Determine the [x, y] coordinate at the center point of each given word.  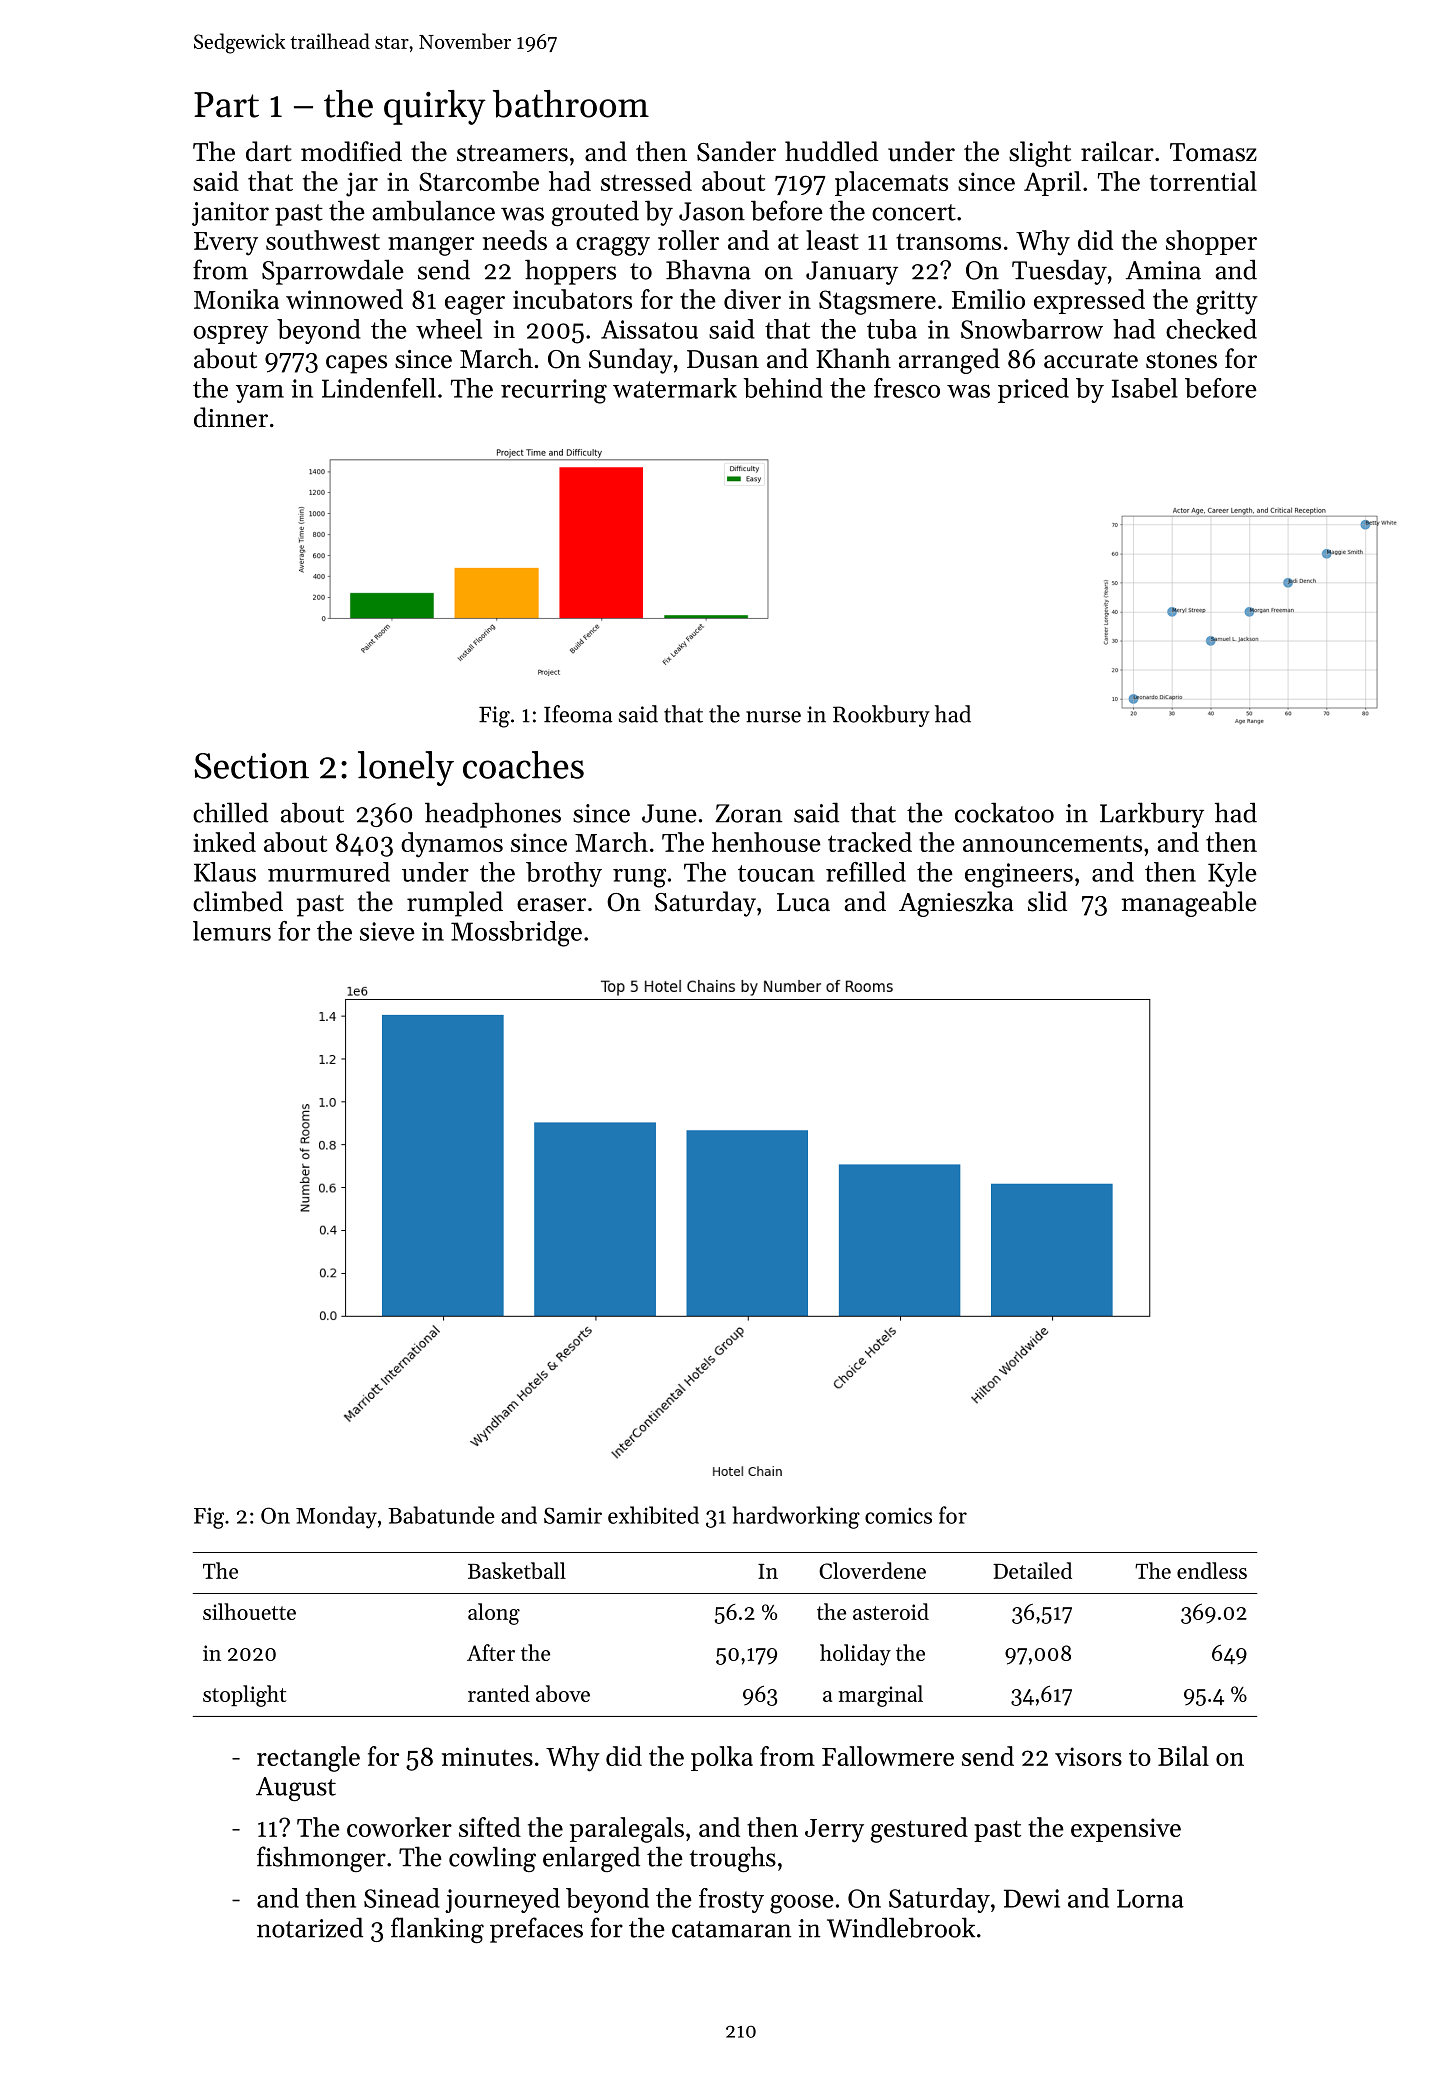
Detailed [1032, 1570]
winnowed [344, 299]
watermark [675, 388]
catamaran [731, 1929]
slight [1040, 154]
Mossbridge [516, 934]
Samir [573, 1515]
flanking [437, 1930]
